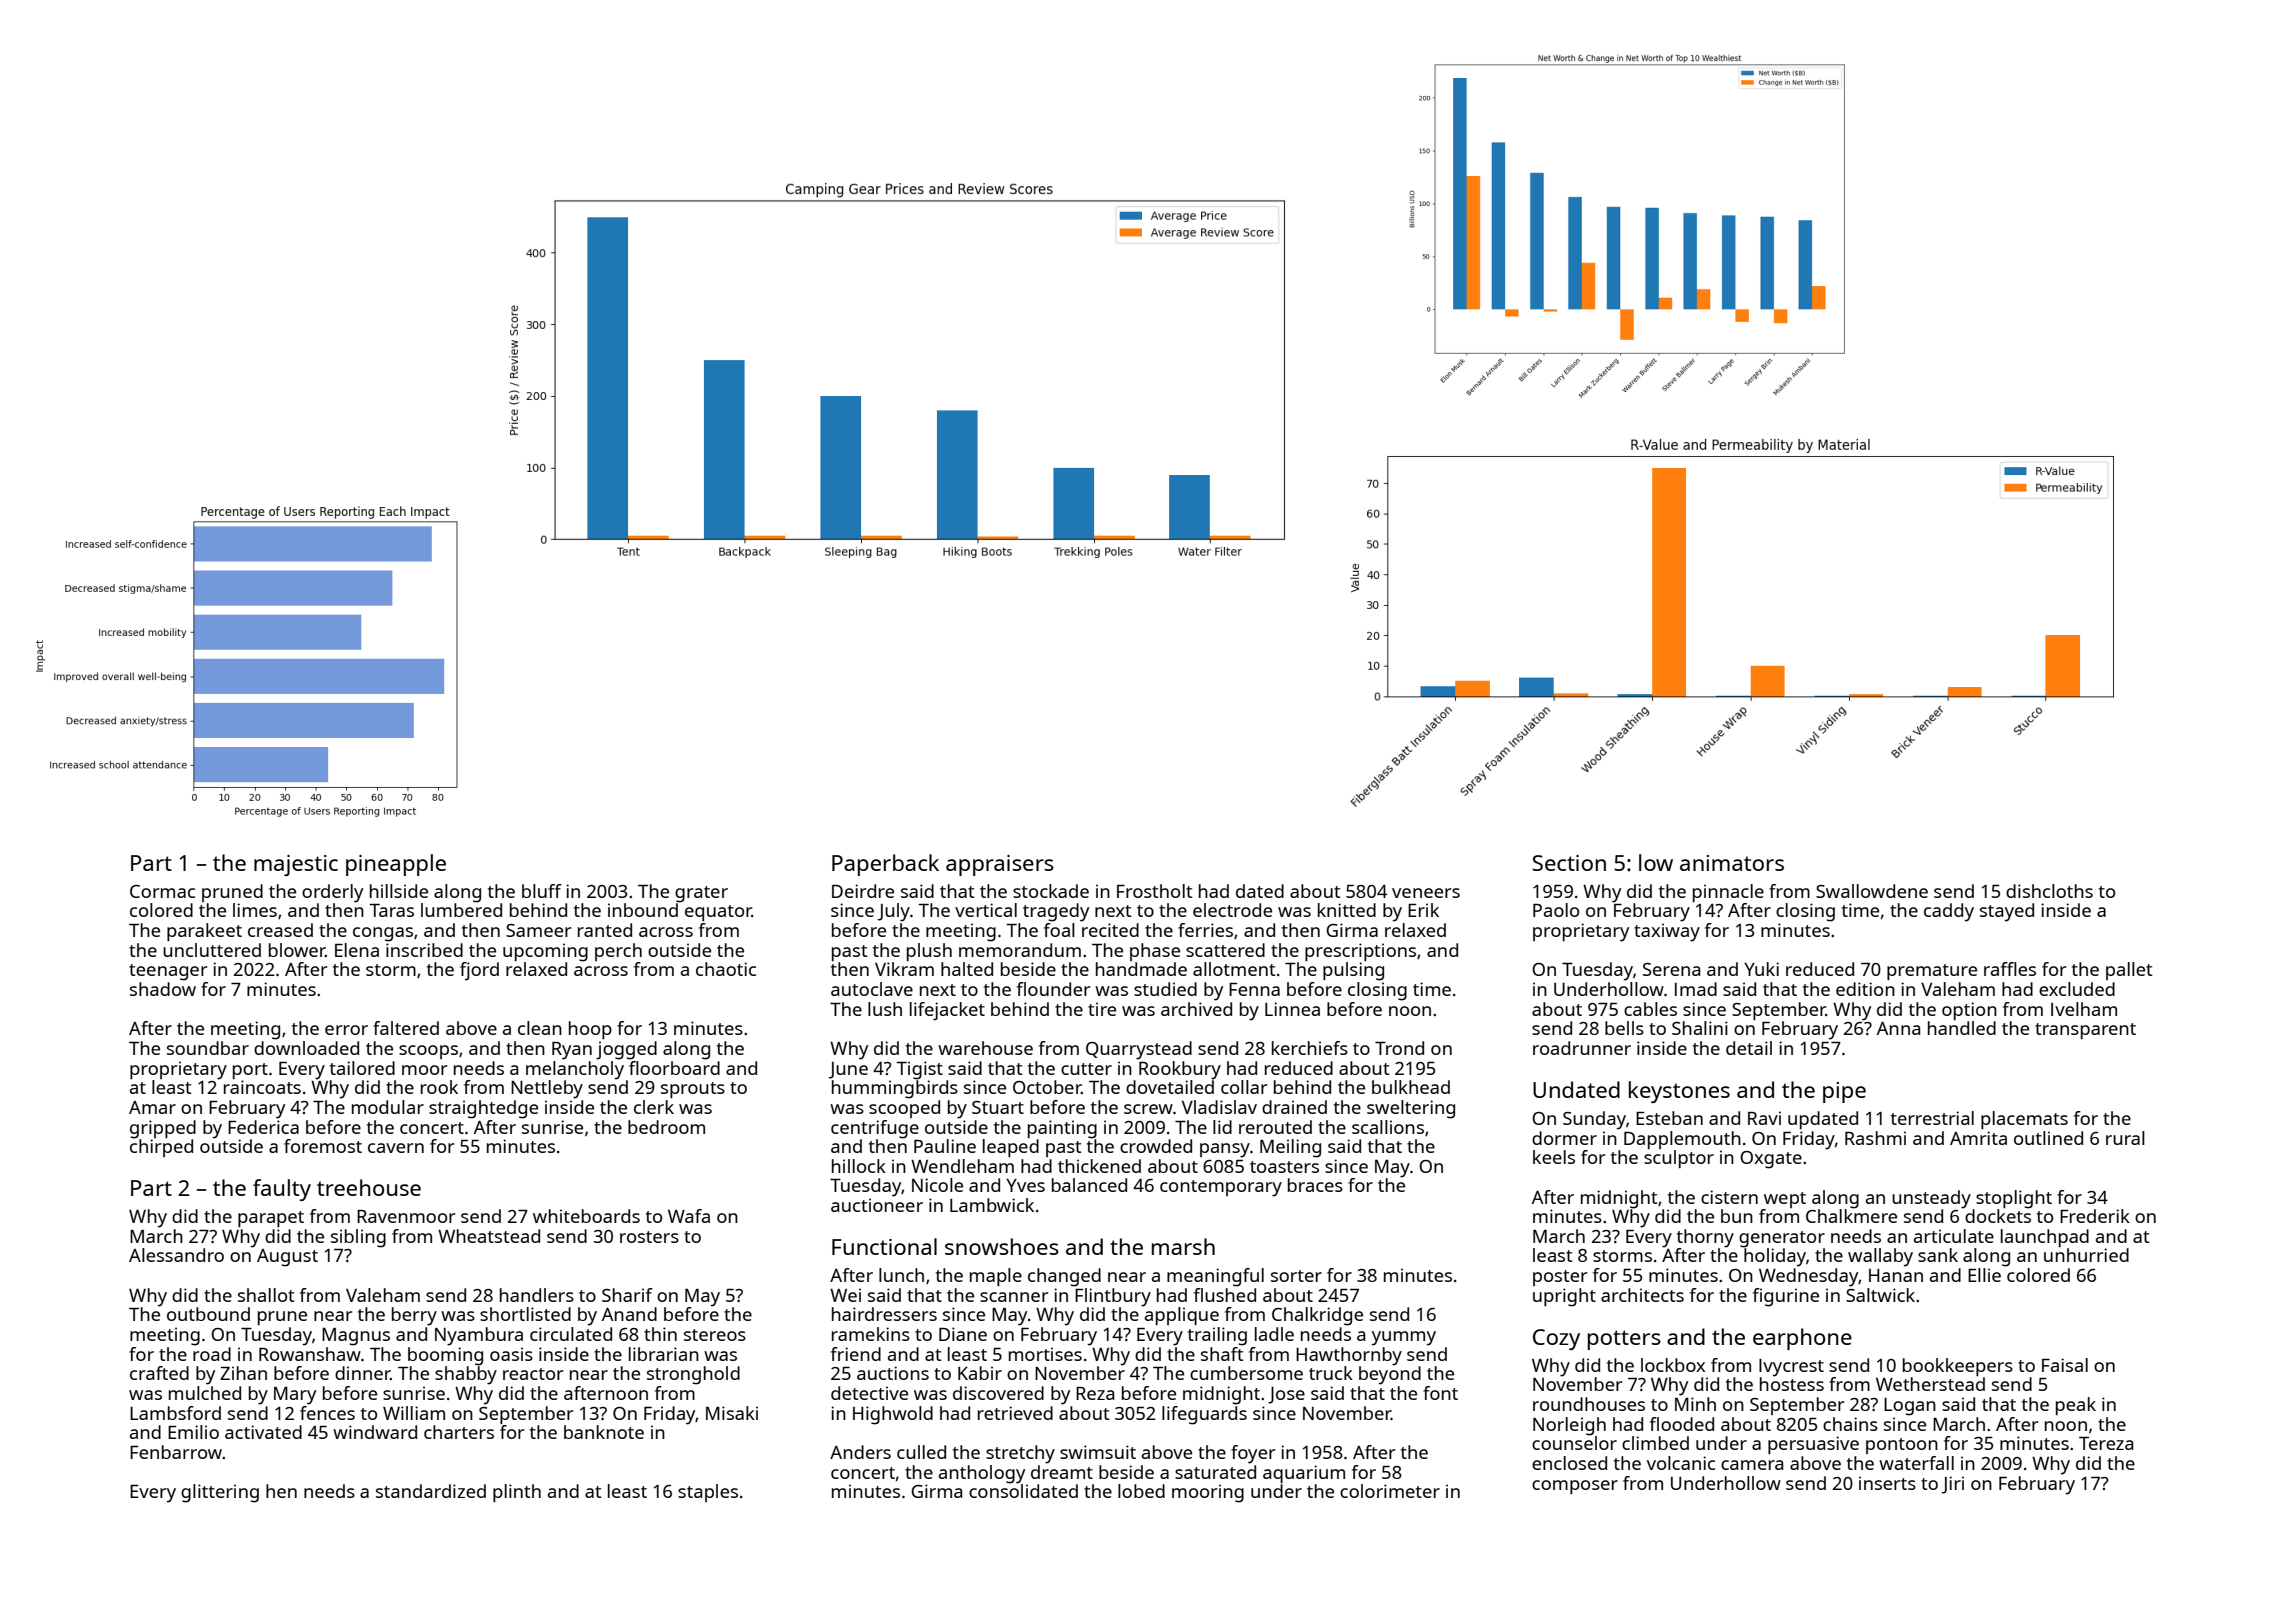 Image resolution: width=2292 pixels, height=1620 pixels. Describe the element at coordinates (992, 1205) in the page. I see `Lambwick` at that location.
